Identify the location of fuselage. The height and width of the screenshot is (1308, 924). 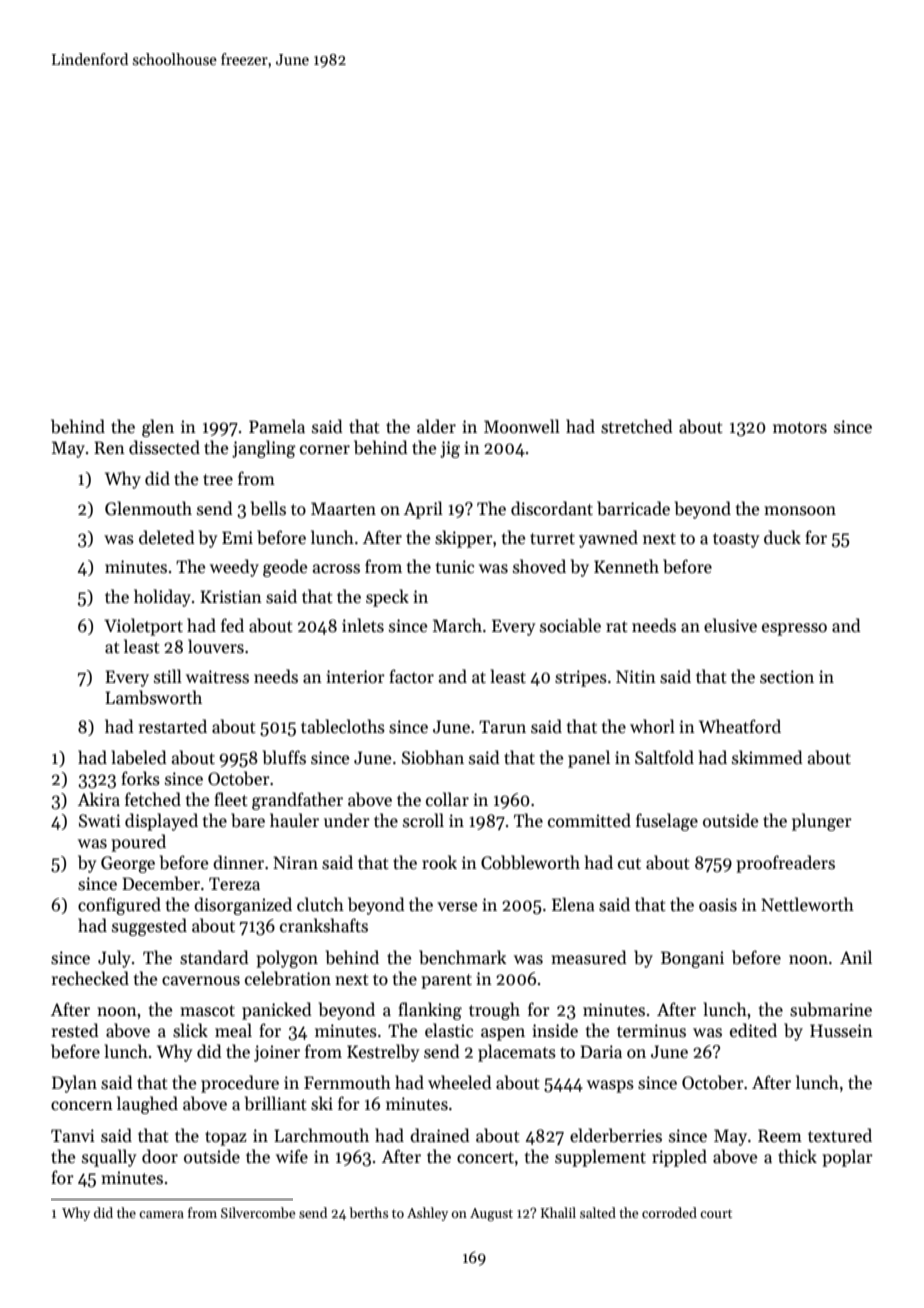
(667, 822).
